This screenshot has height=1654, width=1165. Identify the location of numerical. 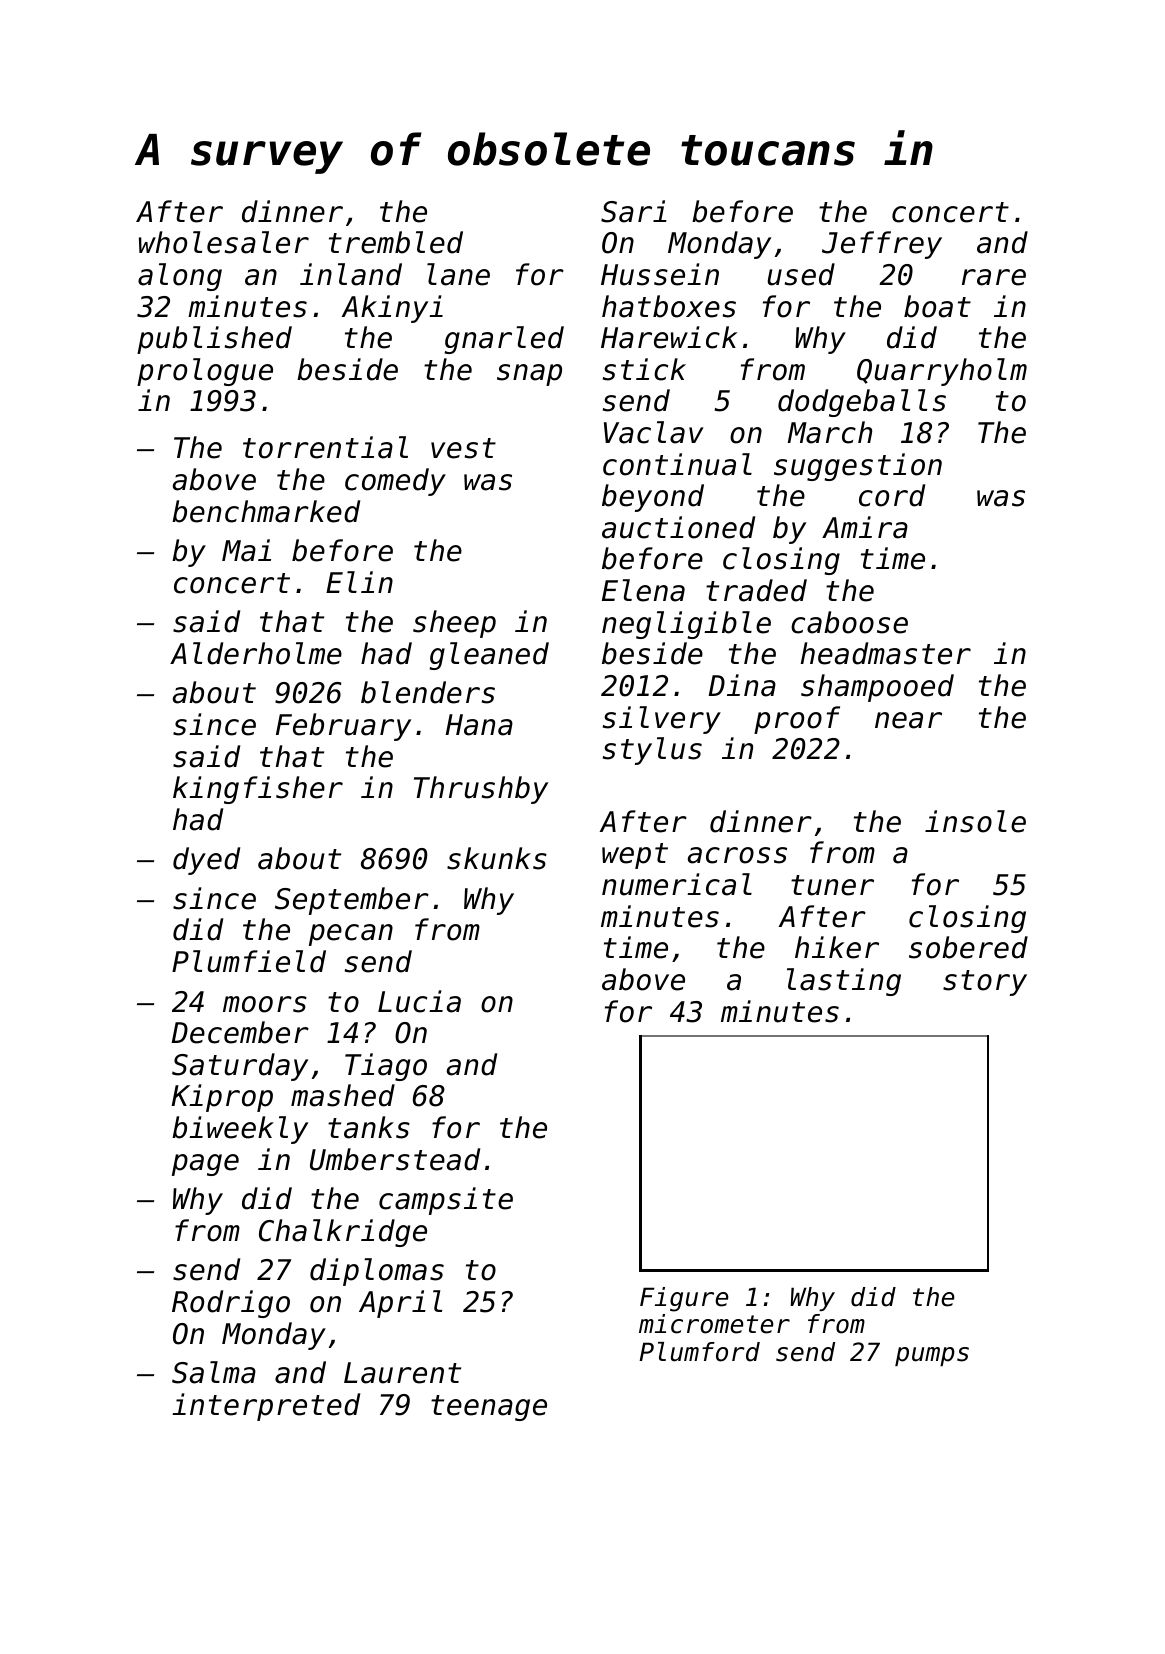
(677, 884).
